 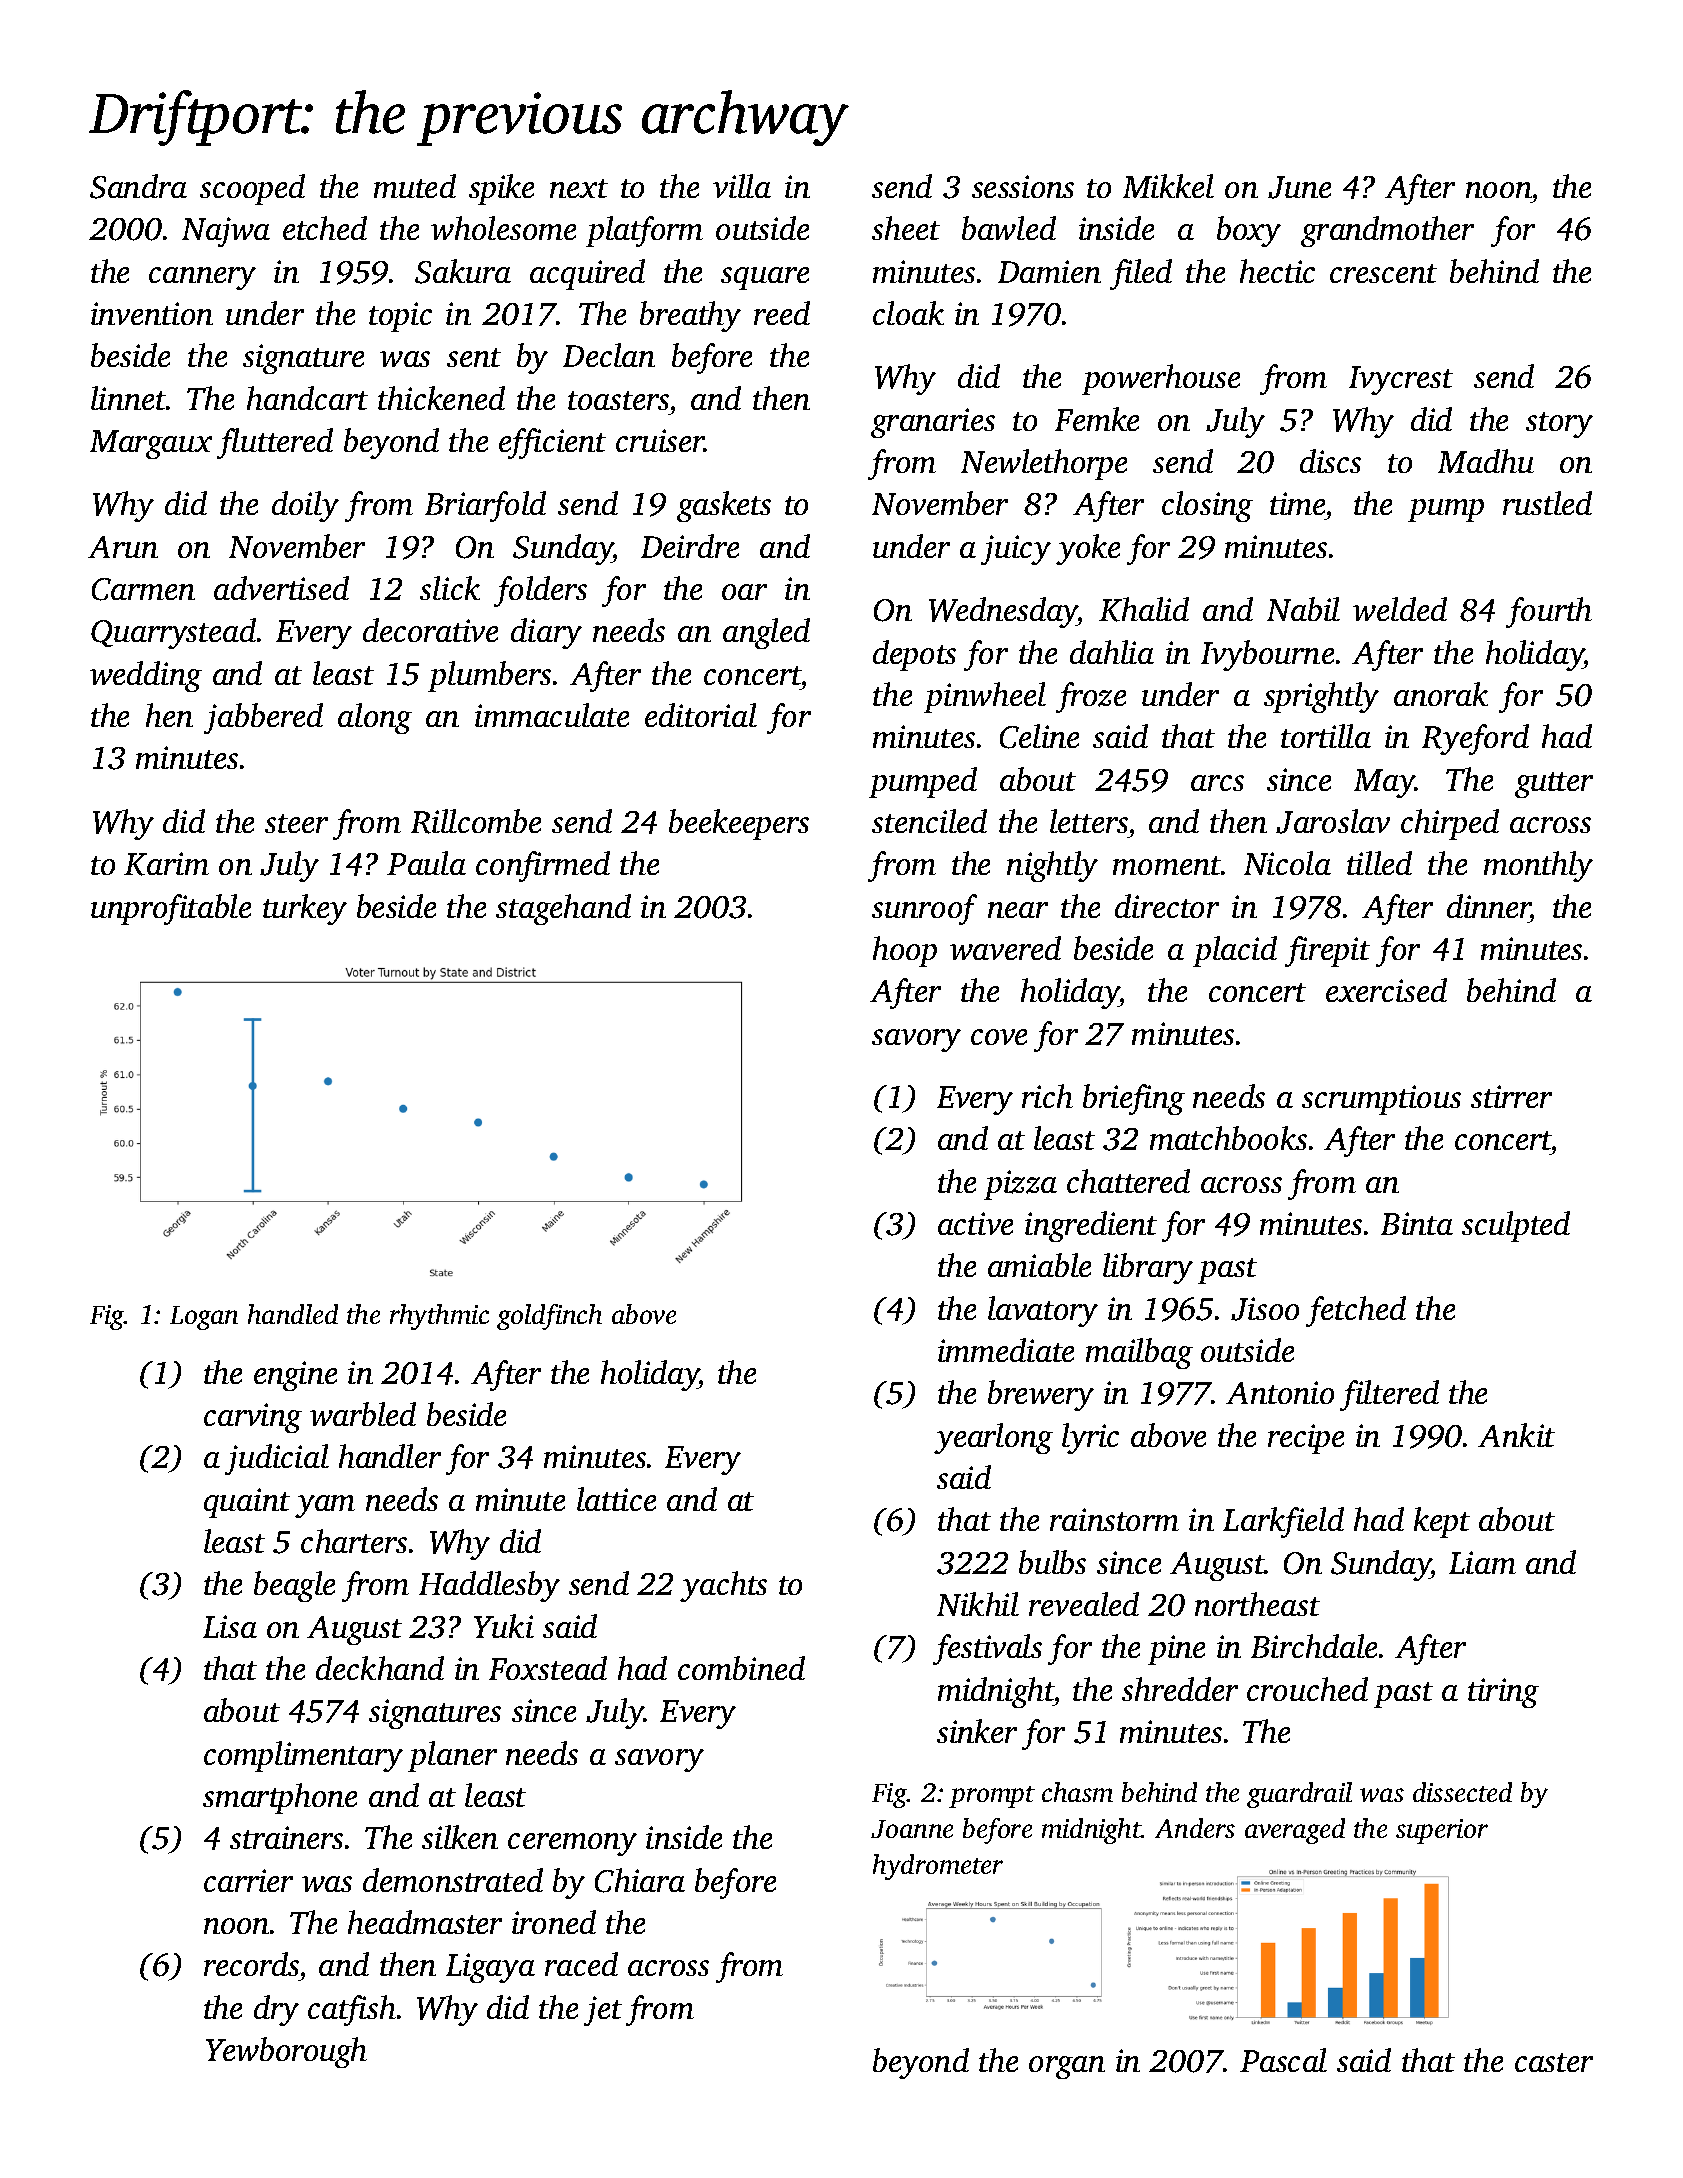 What do you see at coordinates (1314, 1646) in the page?
I see `Birchdale` at bounding box center [1314, 1646].
